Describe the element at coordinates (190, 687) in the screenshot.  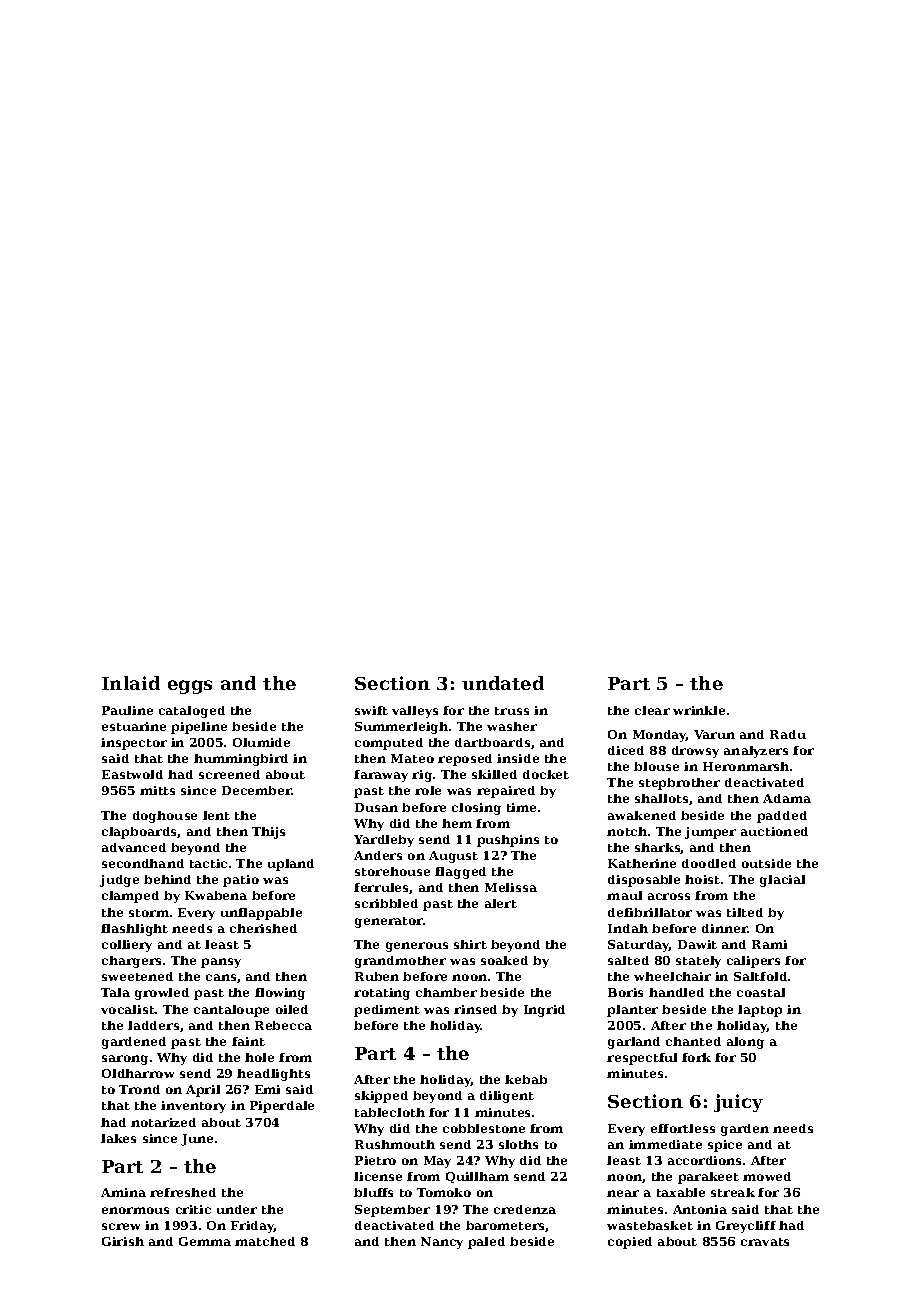
I see `eggs` at that location.
